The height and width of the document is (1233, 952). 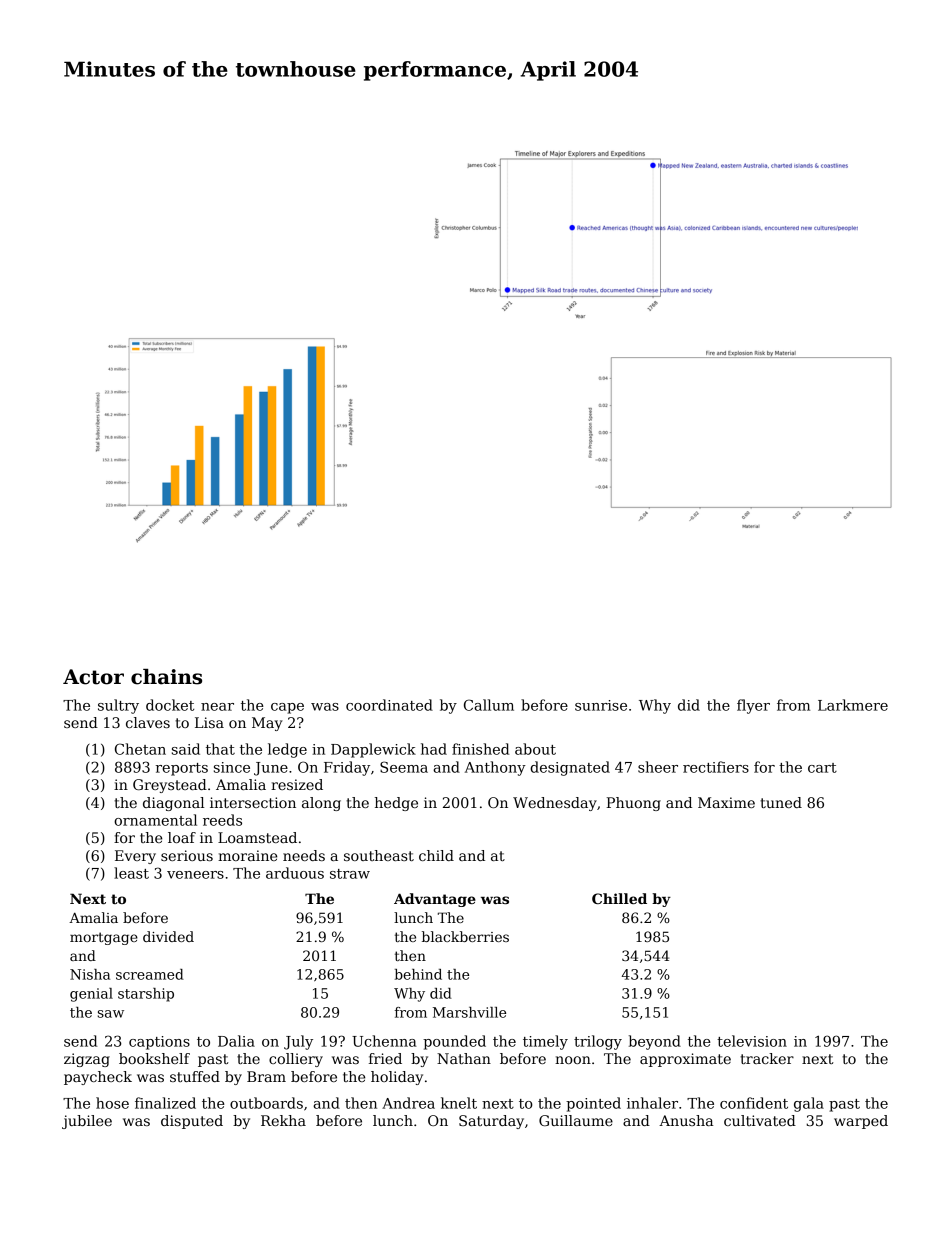 I want to click on divided, so click(x=168, y=936).
